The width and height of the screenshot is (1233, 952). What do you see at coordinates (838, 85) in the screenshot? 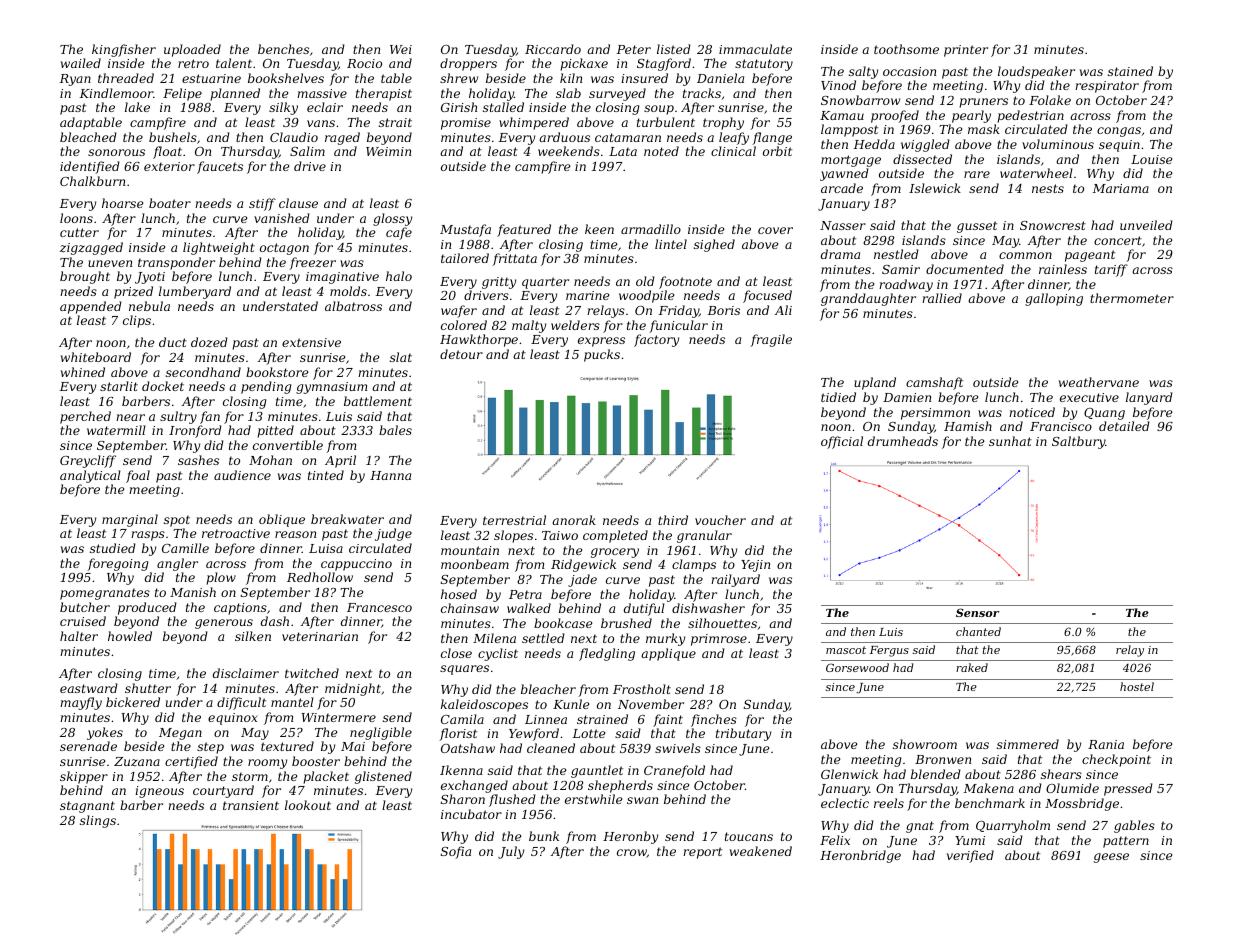
I see `Vinod` at bounding box center [838, 85].
